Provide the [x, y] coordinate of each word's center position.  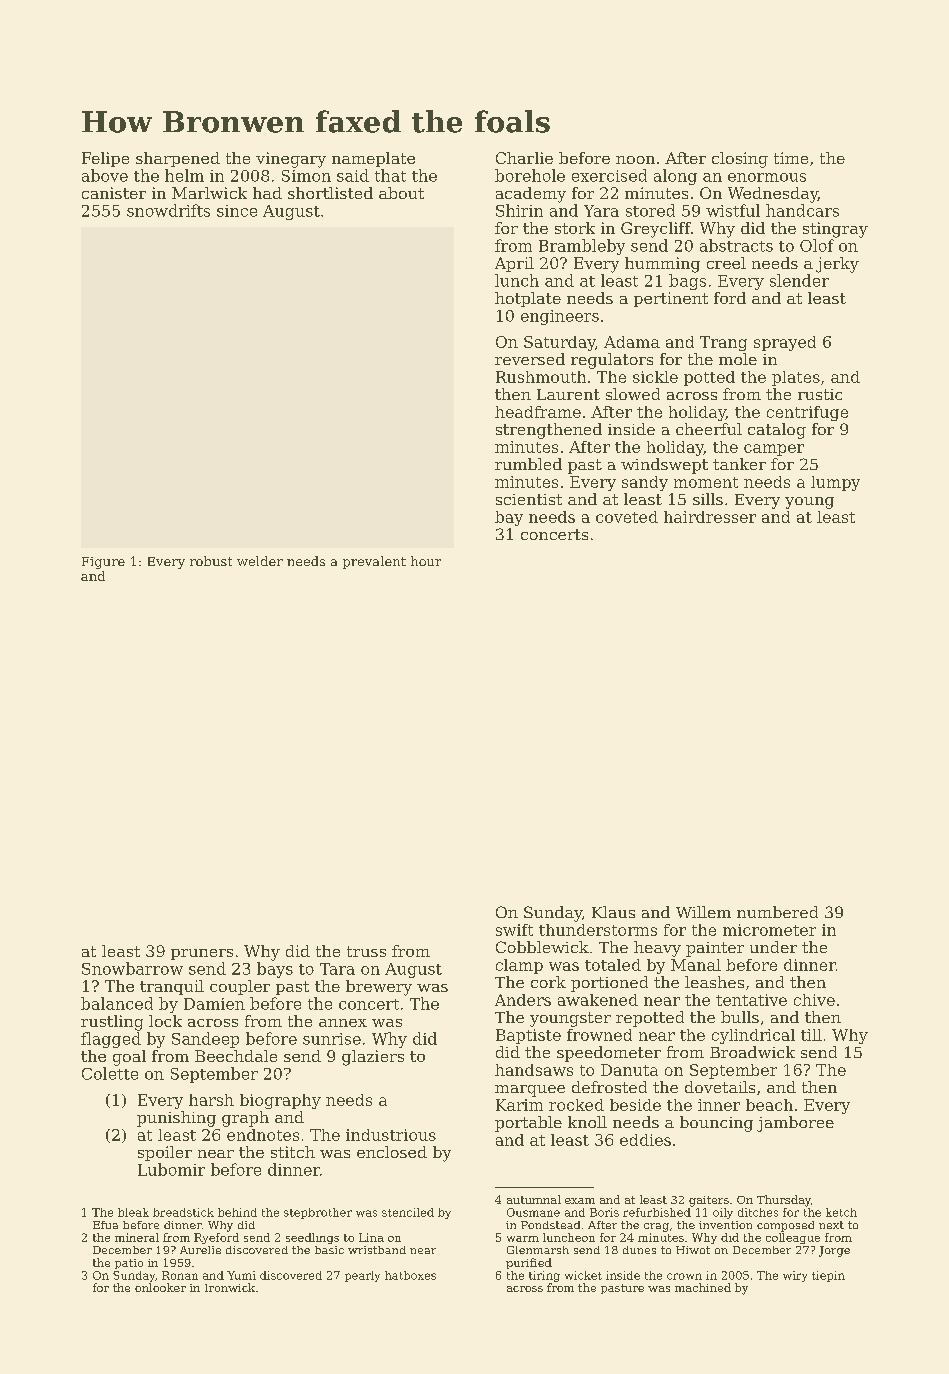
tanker [739, 464]
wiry [795, 1276]
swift [514, 930]
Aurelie [200, 1250]
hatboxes [410, 1275]
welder [260, 561]
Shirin [519, 210]
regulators [612, 361]
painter [715, 949]
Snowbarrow [132, 968]
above [105, 175]
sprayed [785, 343]
